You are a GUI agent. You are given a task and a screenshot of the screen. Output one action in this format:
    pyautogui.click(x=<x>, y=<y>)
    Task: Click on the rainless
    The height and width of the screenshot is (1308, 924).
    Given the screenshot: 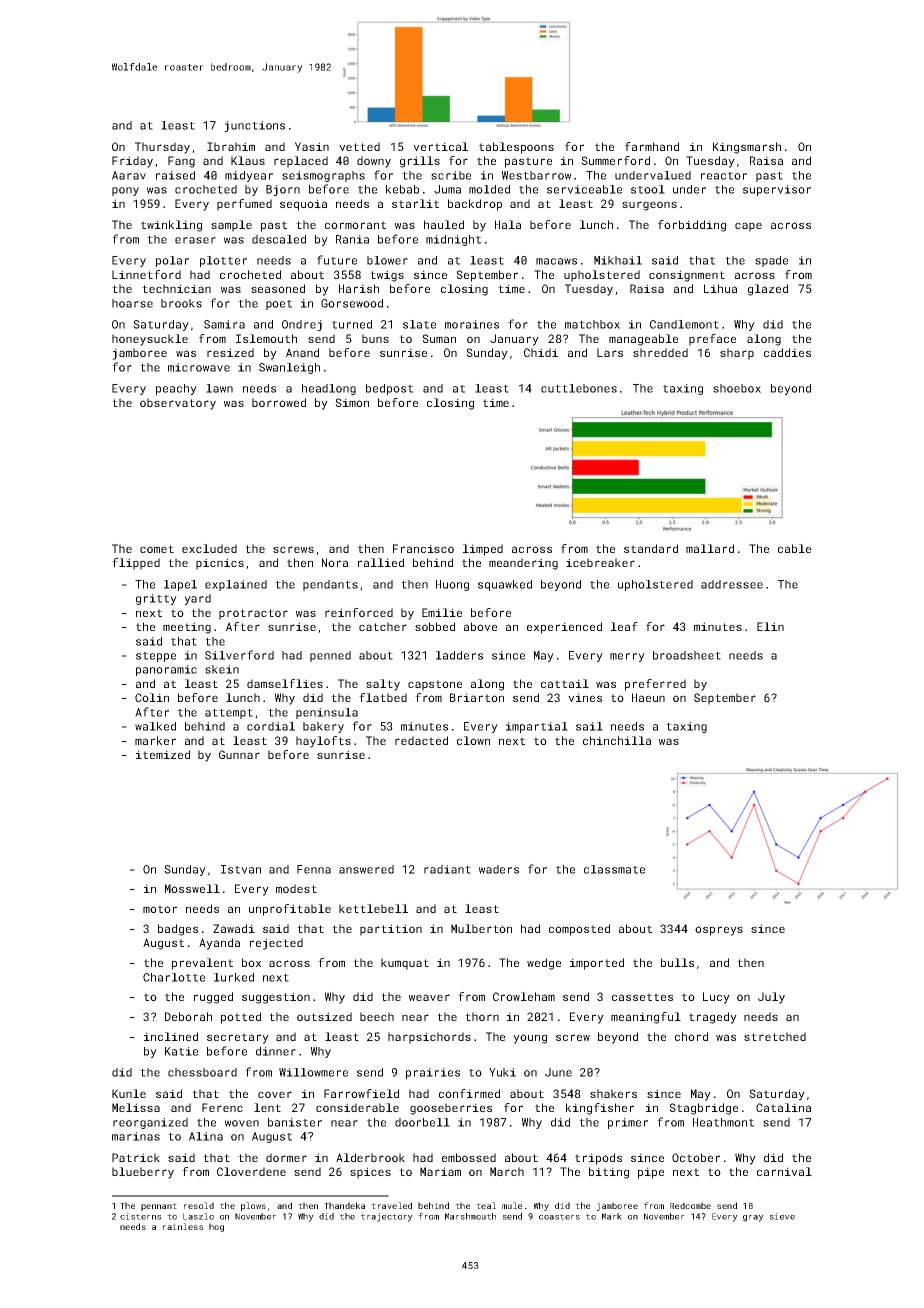 What is the action you would take?
    pyautogui.click(x=183, y=1226)
